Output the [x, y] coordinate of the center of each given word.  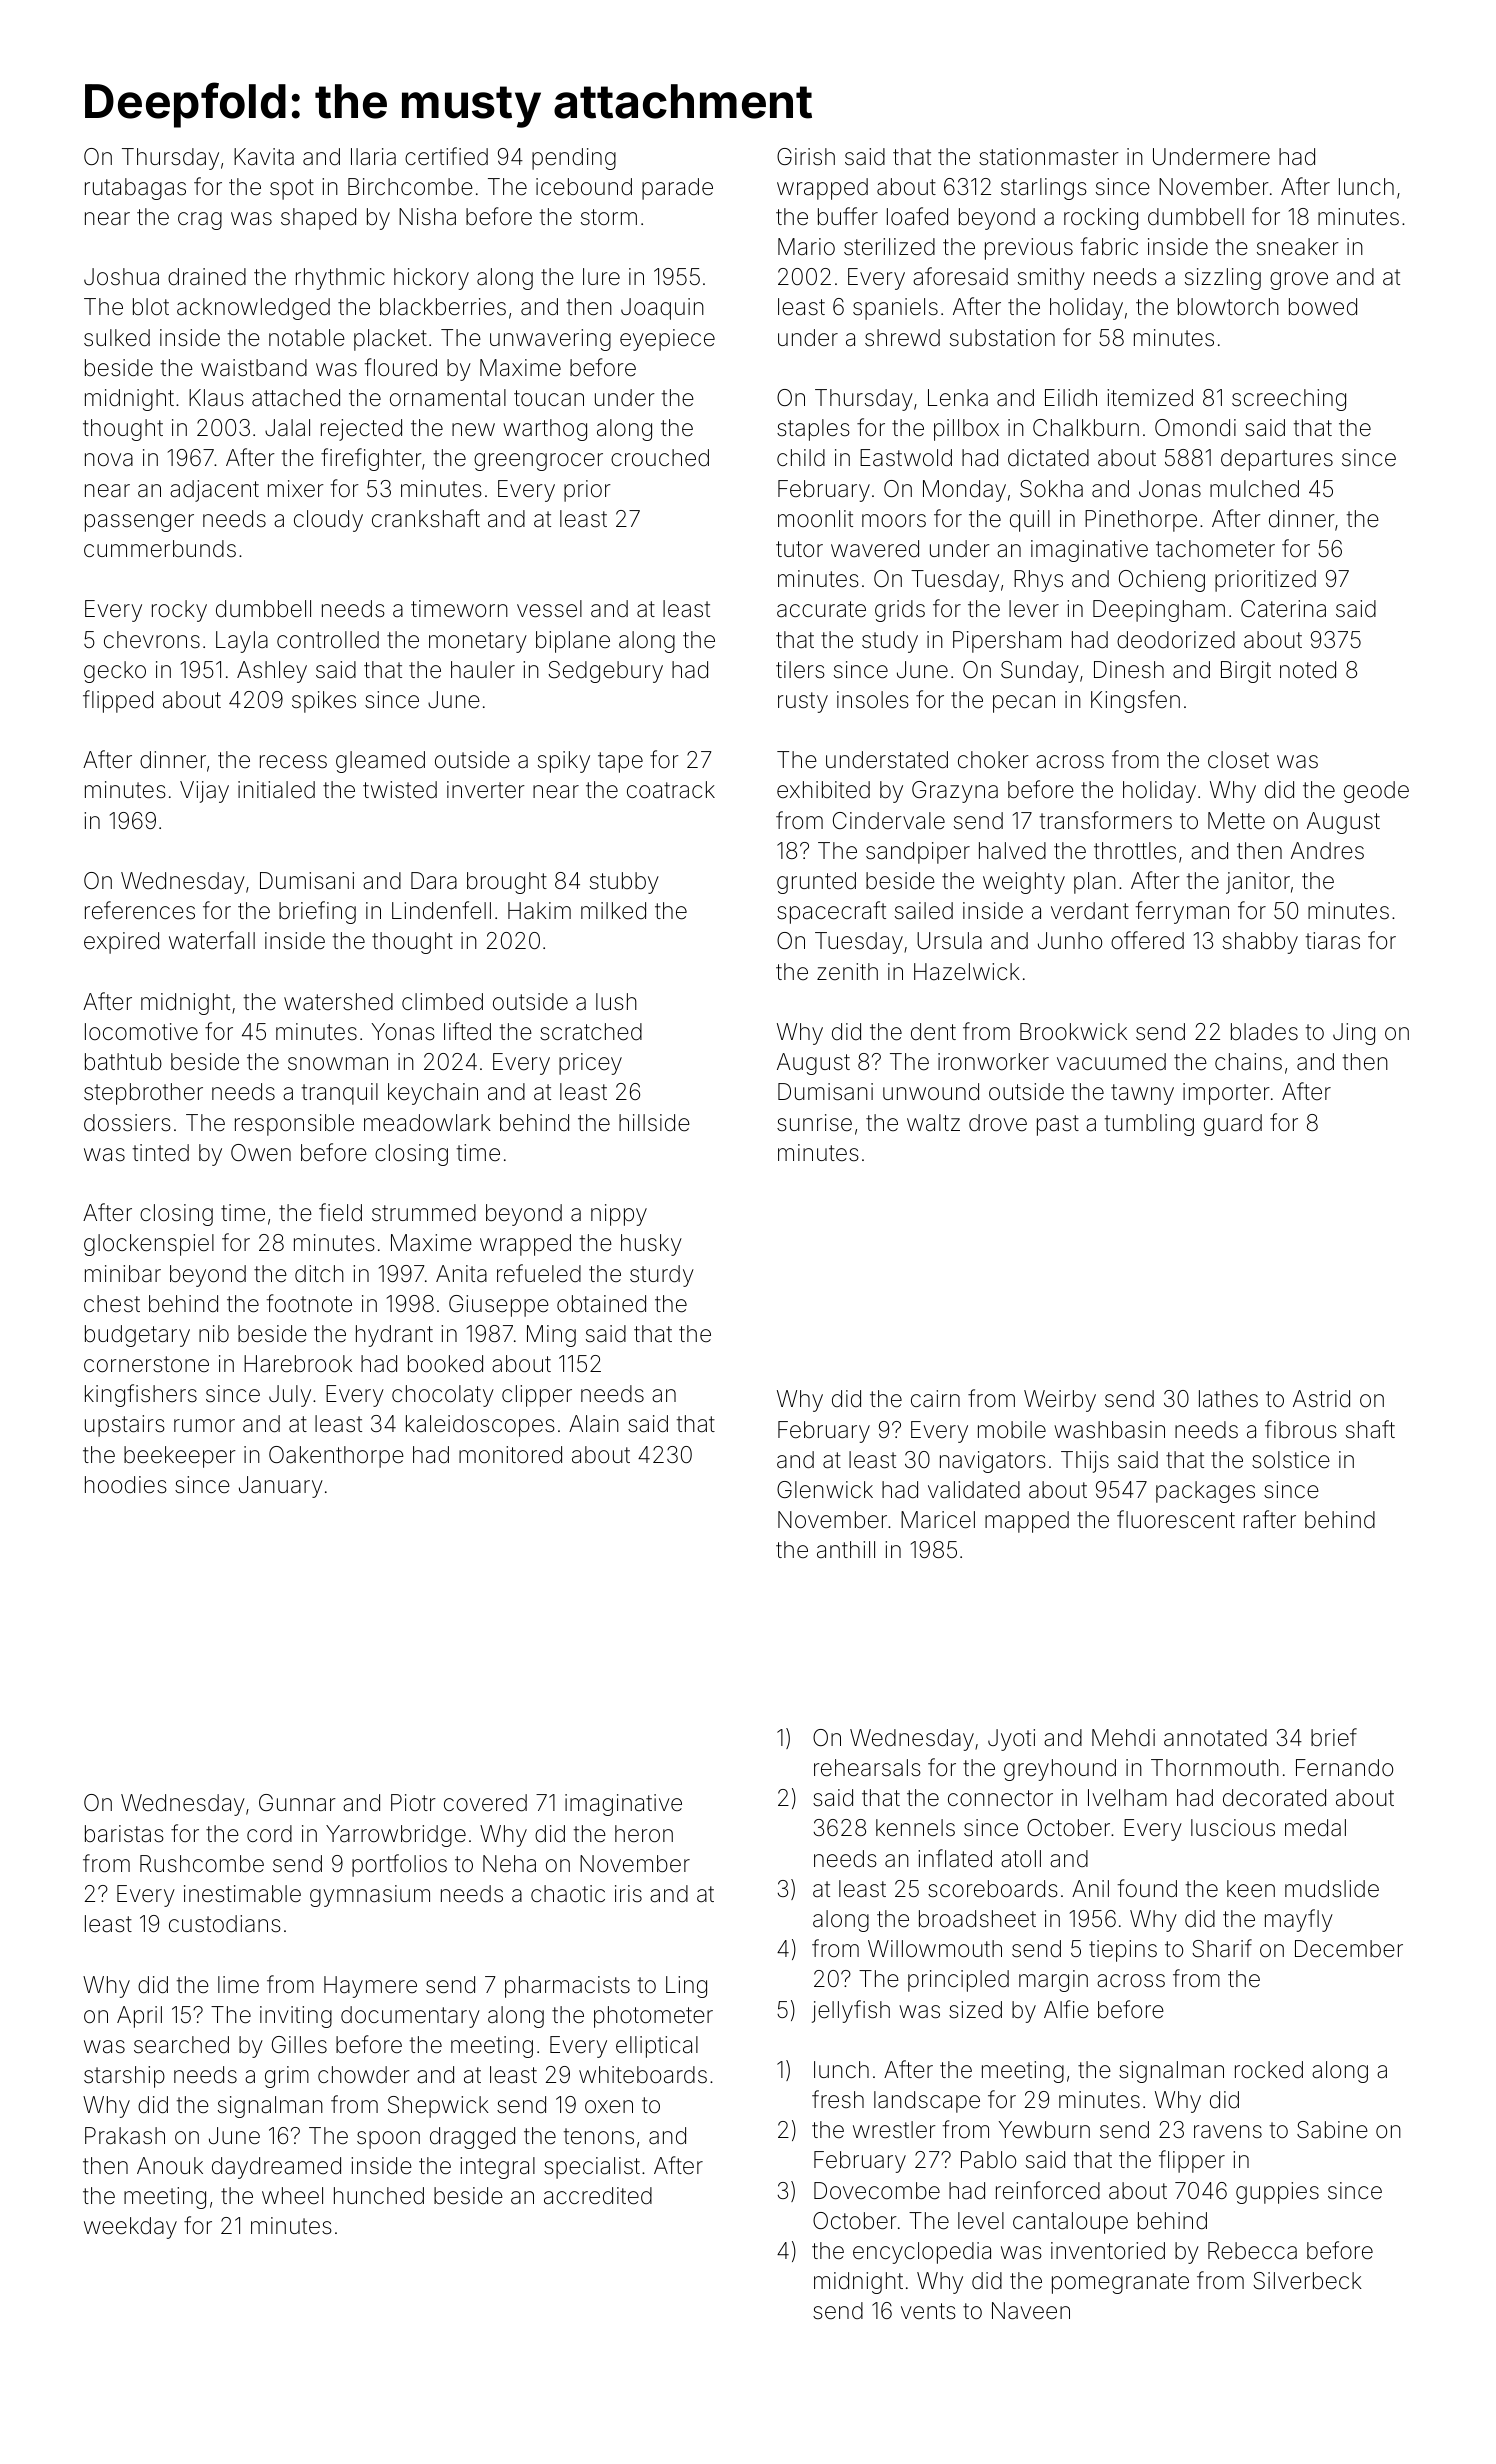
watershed [338, 1002]
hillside [654, 1123]
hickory [431, 279]
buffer [848, 216]
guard [1233, 1125]
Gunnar [297, 1803]
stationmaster [1049, 157]
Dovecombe [877, 2191]
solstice [1291, 1460]
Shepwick [438, 2107]
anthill [846, 1550]
